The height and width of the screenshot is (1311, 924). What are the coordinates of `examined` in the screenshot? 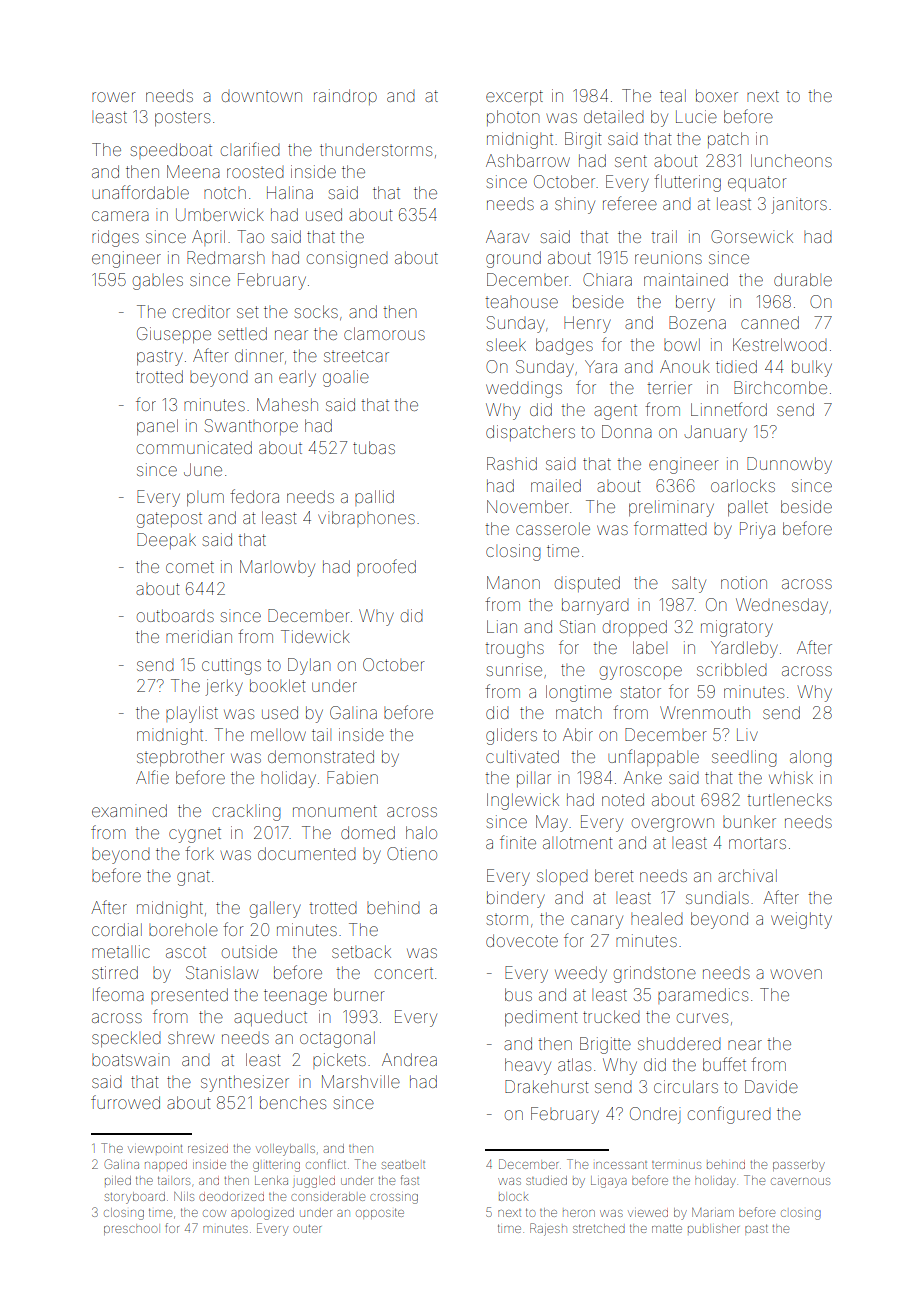 It's located at (129, 810).
